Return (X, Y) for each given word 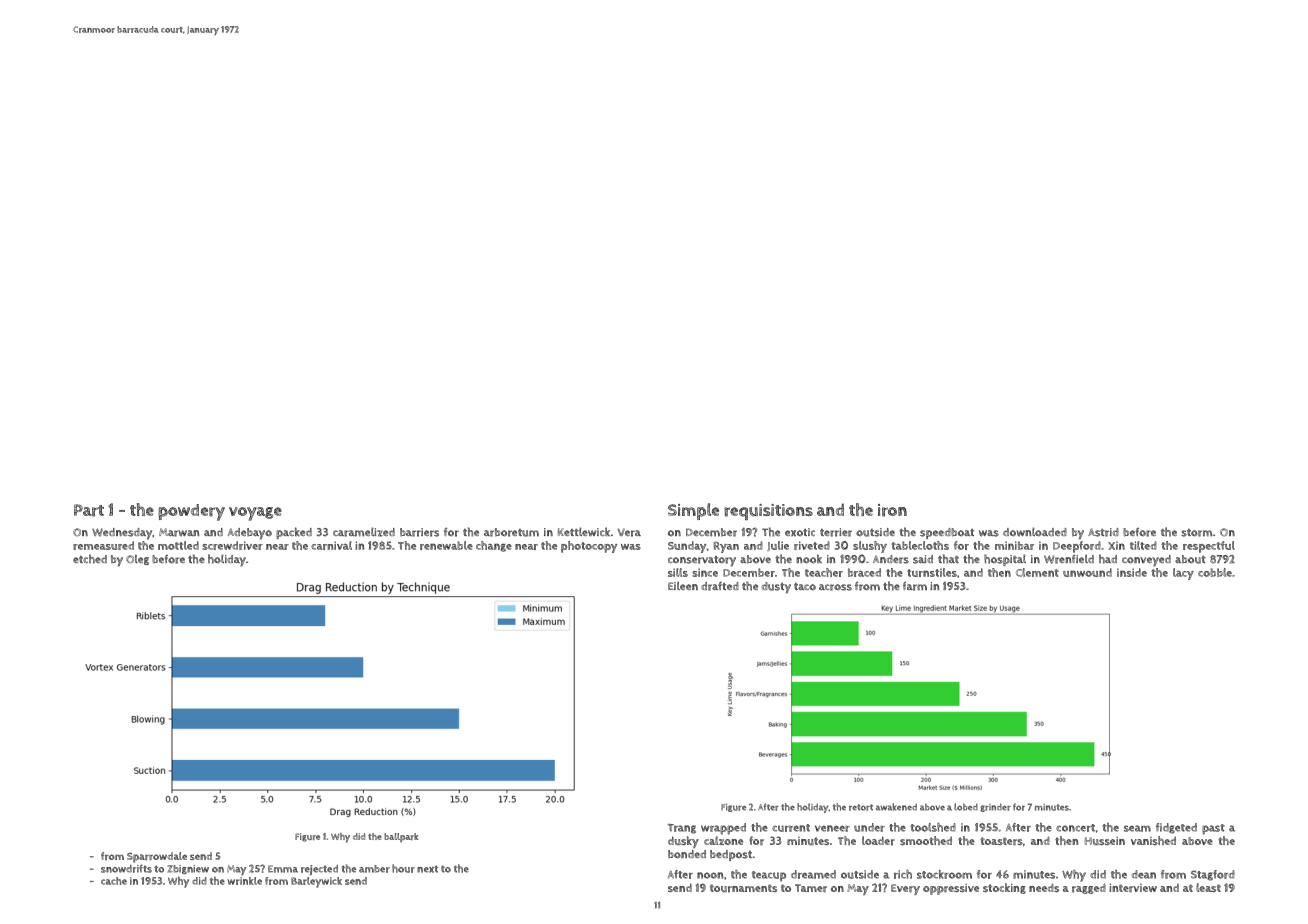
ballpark (401, 837)
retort (861, 807)
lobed (966, 807)
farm (915, 586)
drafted (720, 586)
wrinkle (244, 881)
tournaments (743, 888)
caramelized (364, 532)
